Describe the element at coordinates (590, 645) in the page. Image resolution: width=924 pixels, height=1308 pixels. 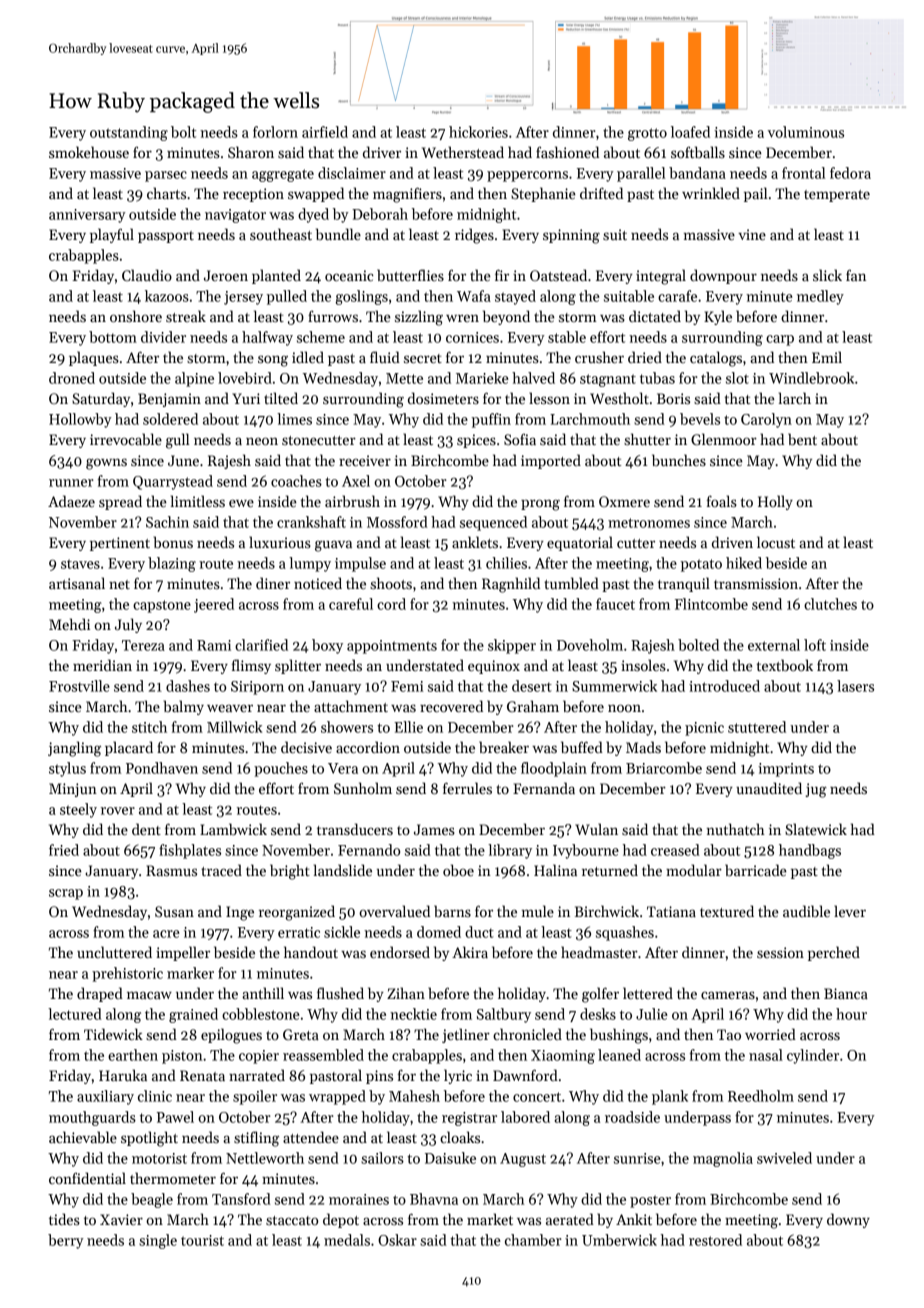
I see `Doveholm` at that location.
